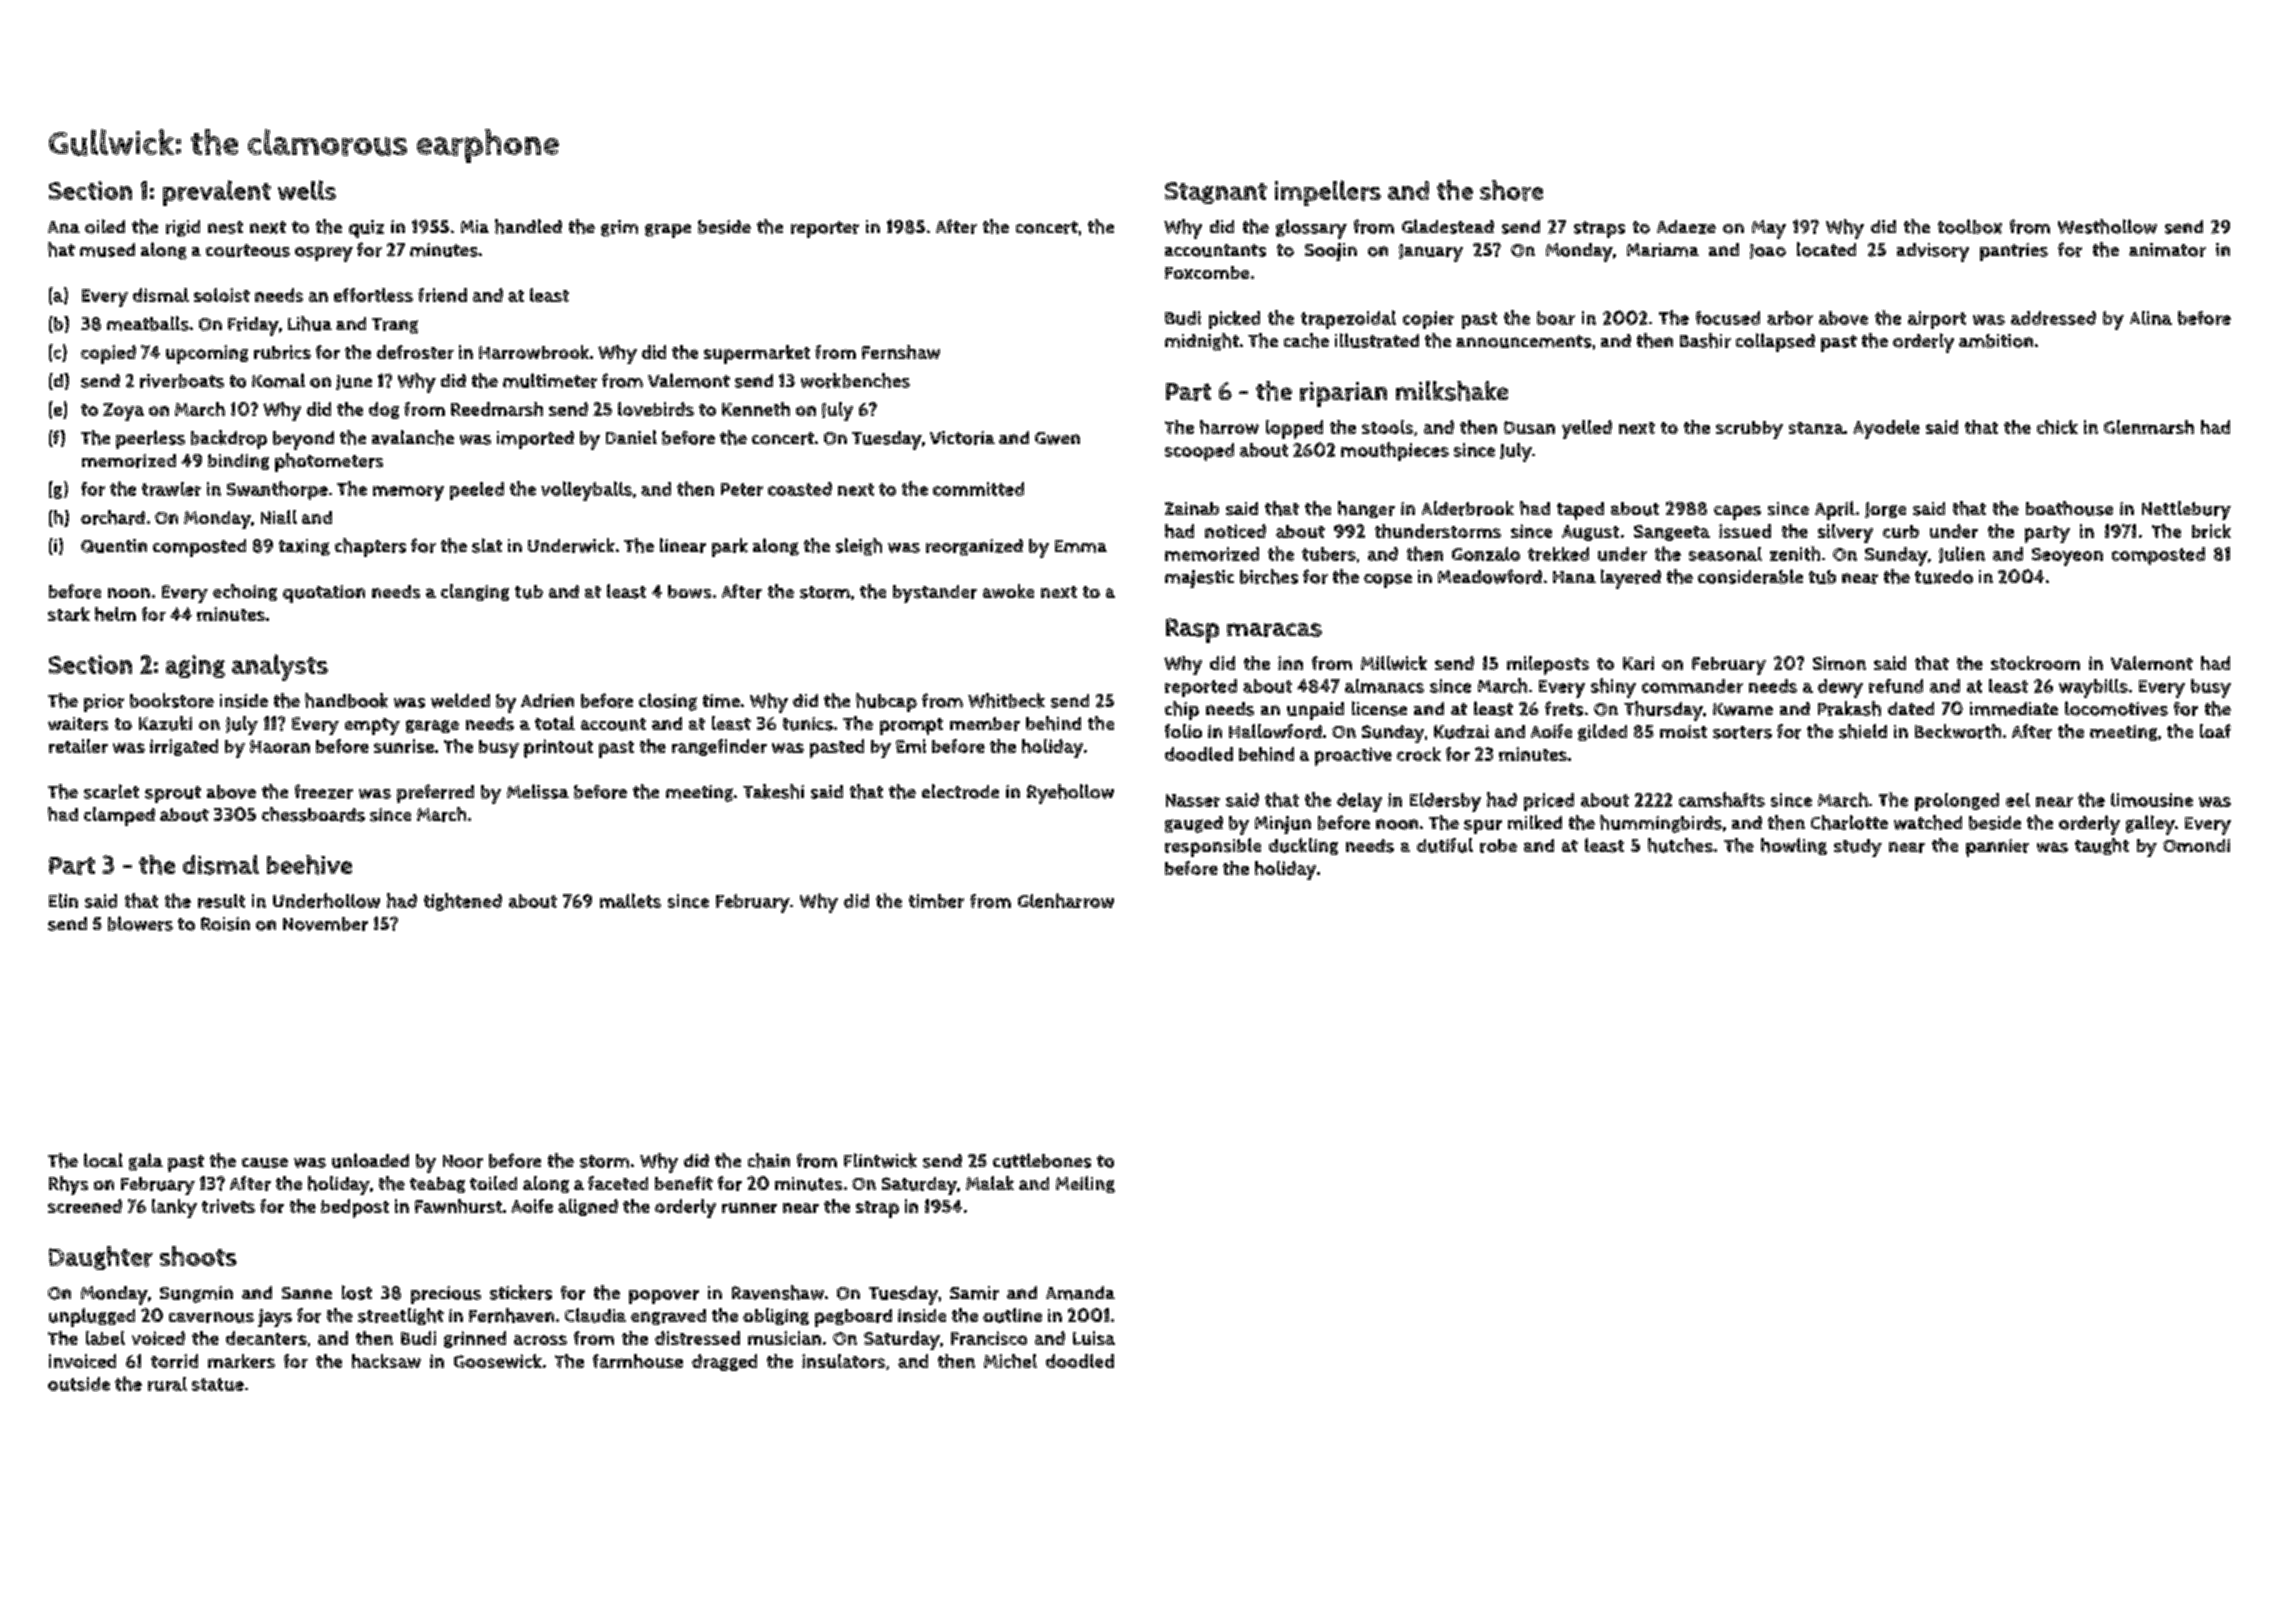  Describe the element at coordinates (1010, 1361) in the screenshot. I see `Michel` at that location.
